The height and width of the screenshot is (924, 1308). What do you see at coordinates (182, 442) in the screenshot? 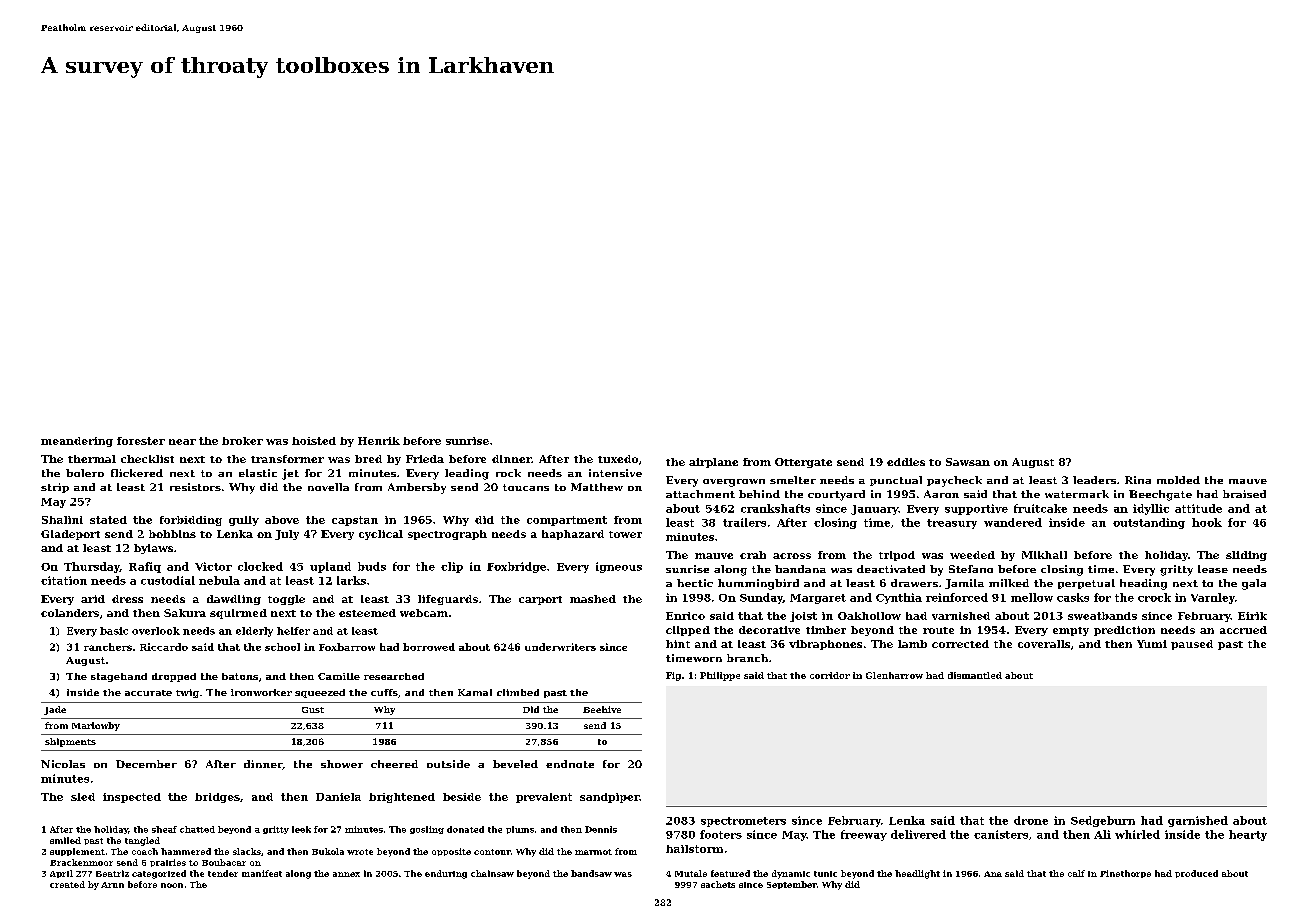
I see `near` at bounding box center [182, 442].
